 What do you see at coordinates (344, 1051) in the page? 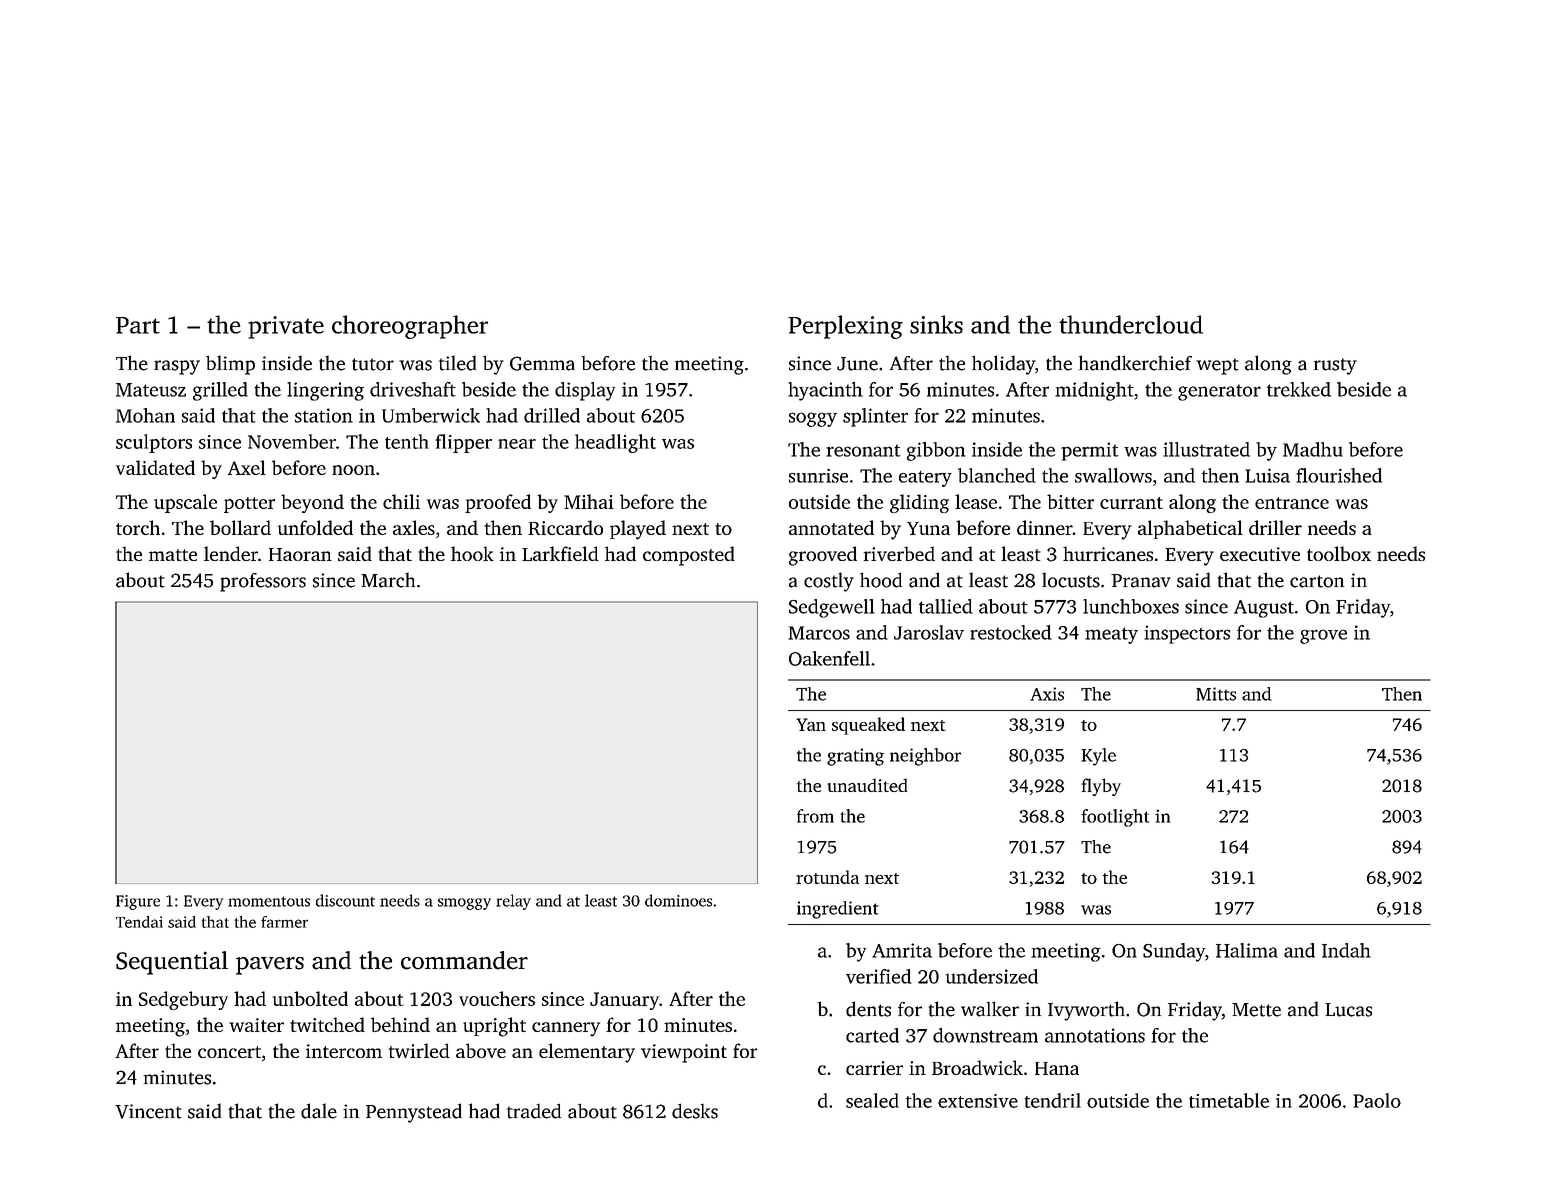
I see `intercom` at bounding box center [344, 1051].
